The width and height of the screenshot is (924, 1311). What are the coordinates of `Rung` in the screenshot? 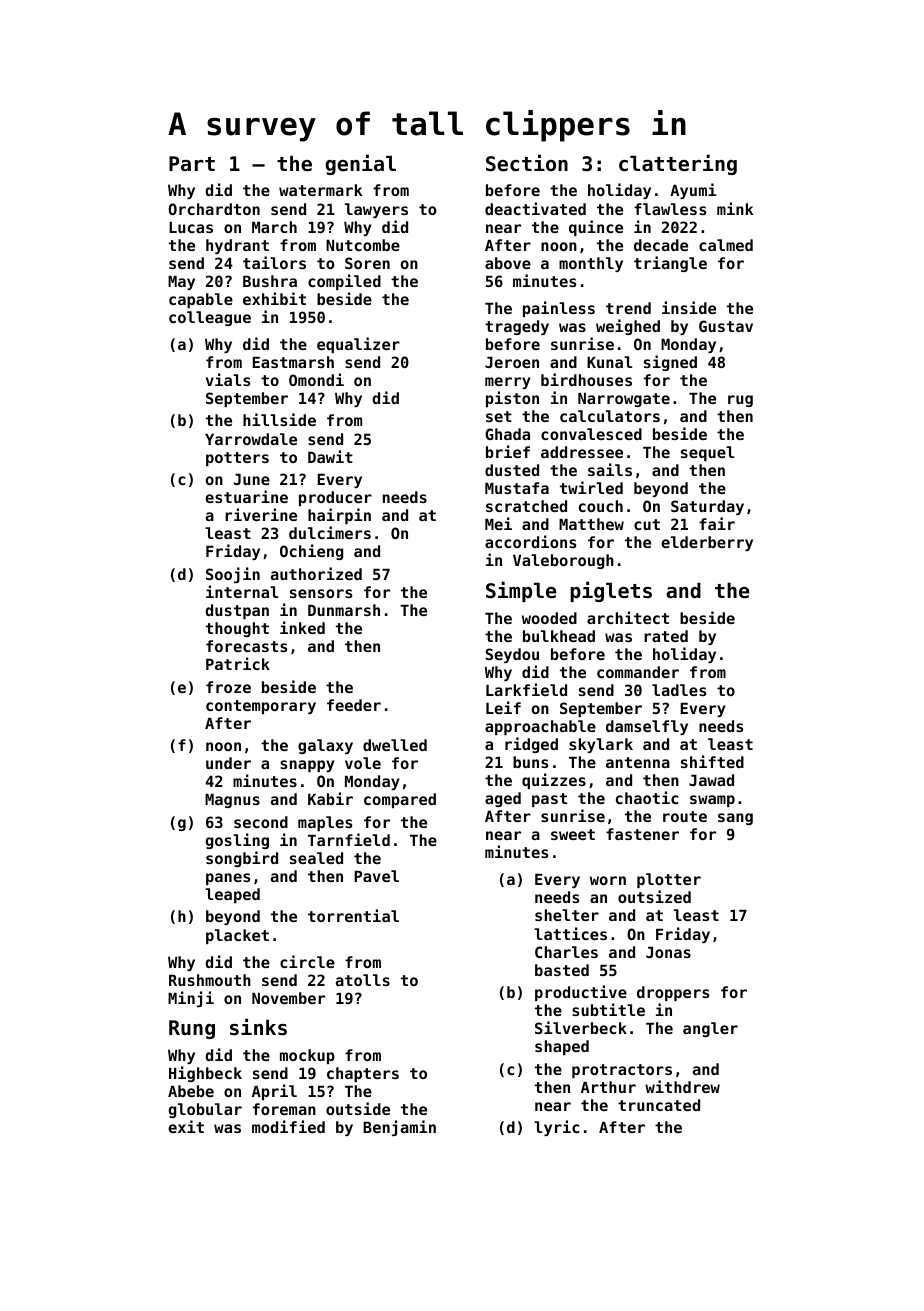 It's located at (192, 1029).
